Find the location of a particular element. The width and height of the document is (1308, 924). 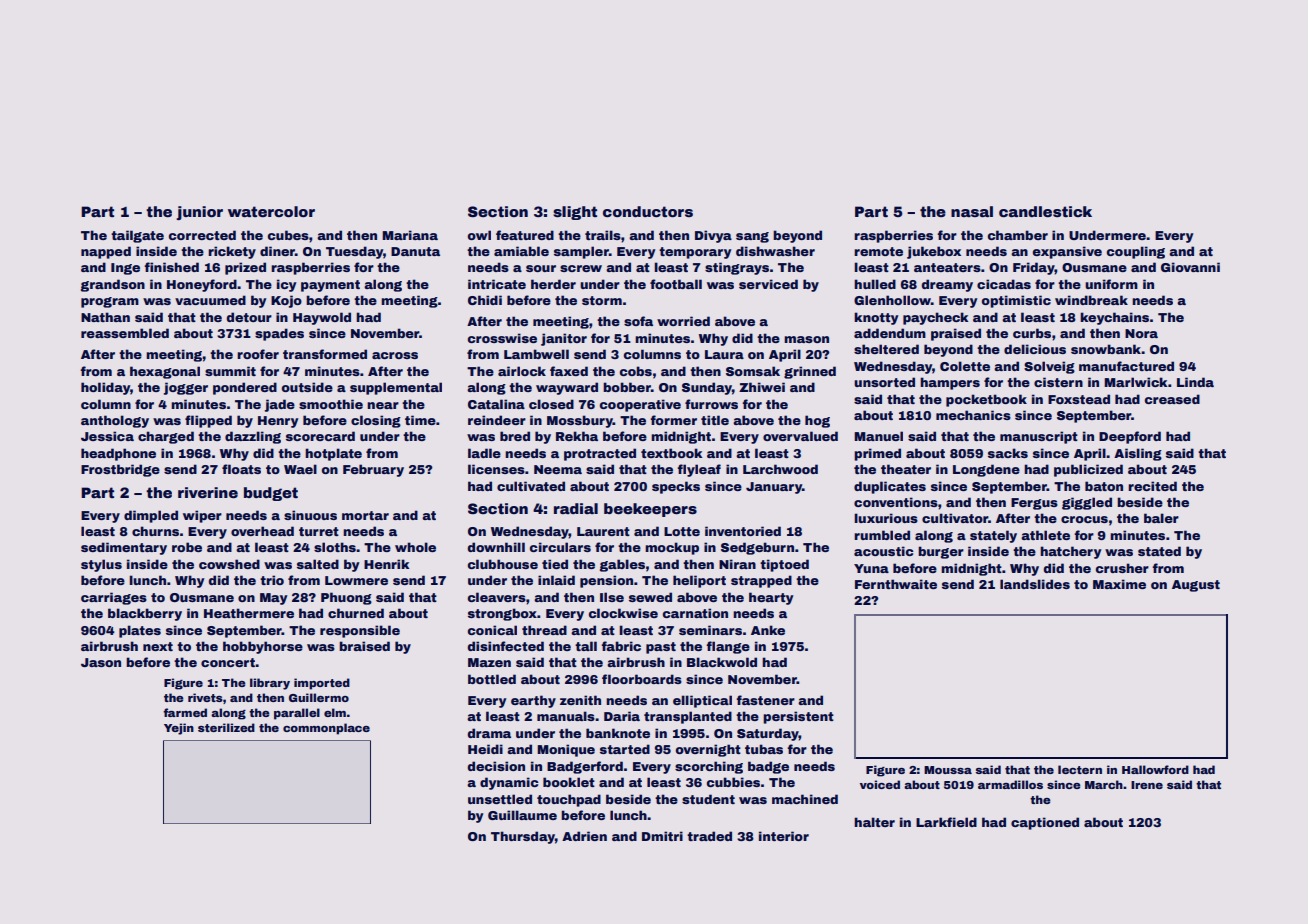

manuscript is located at coordinates (1039, 437).
